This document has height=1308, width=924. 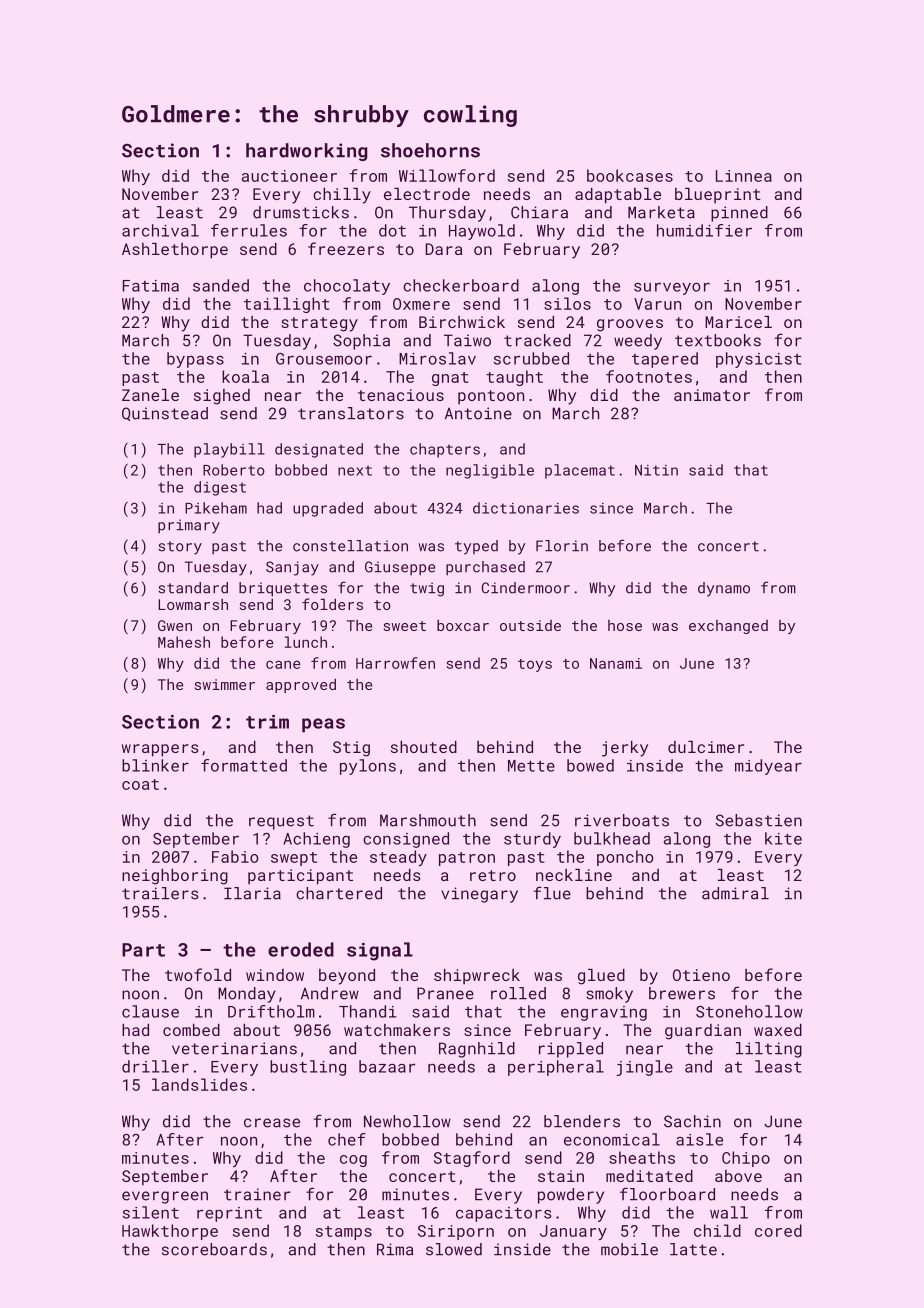 What do you see at coordinates (738, 322) in the document?
I see `Maricel` at bounding box center [738, 322].
